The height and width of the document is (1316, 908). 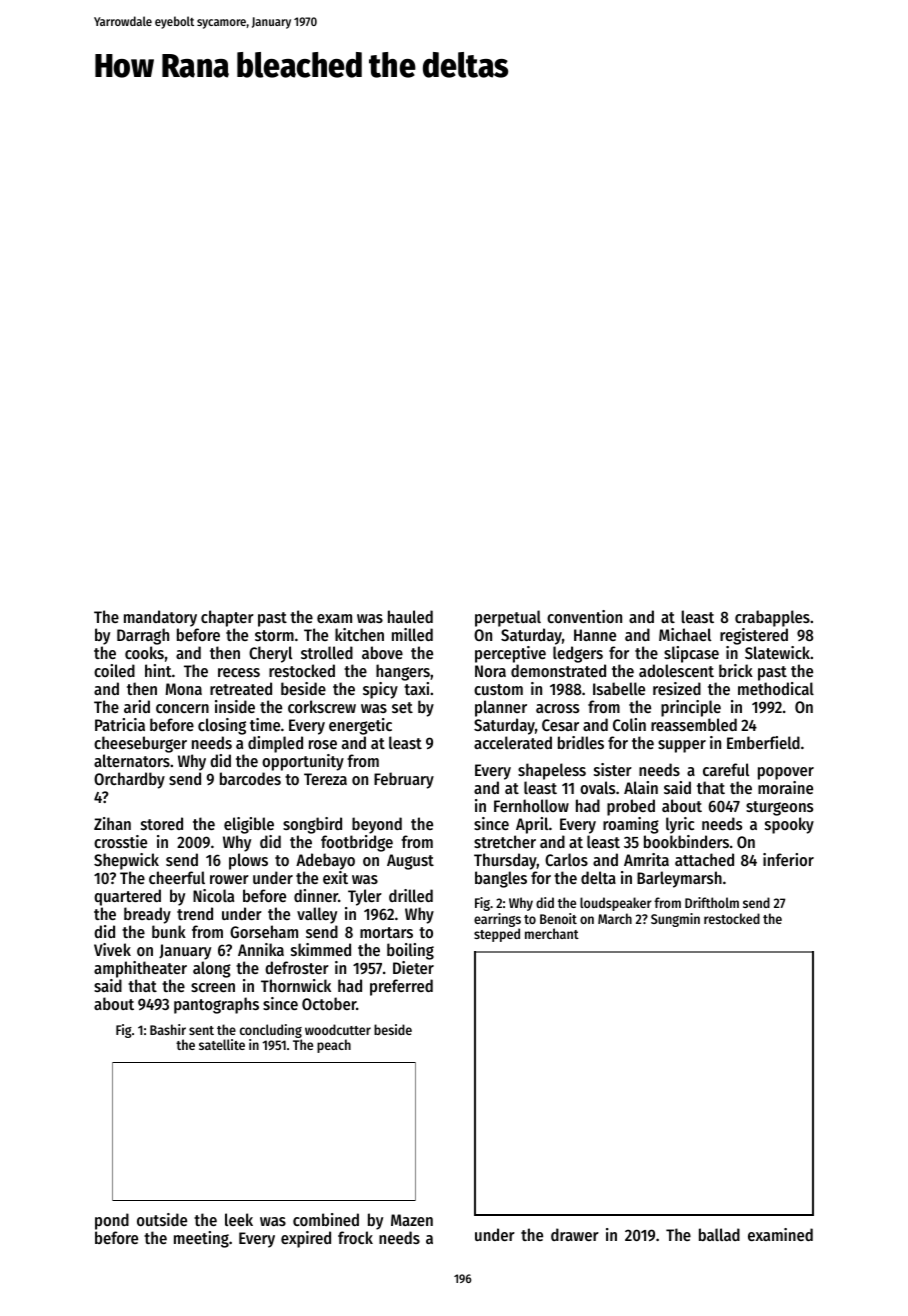 I want to click on mandatory, so click(x=160, y=618).
